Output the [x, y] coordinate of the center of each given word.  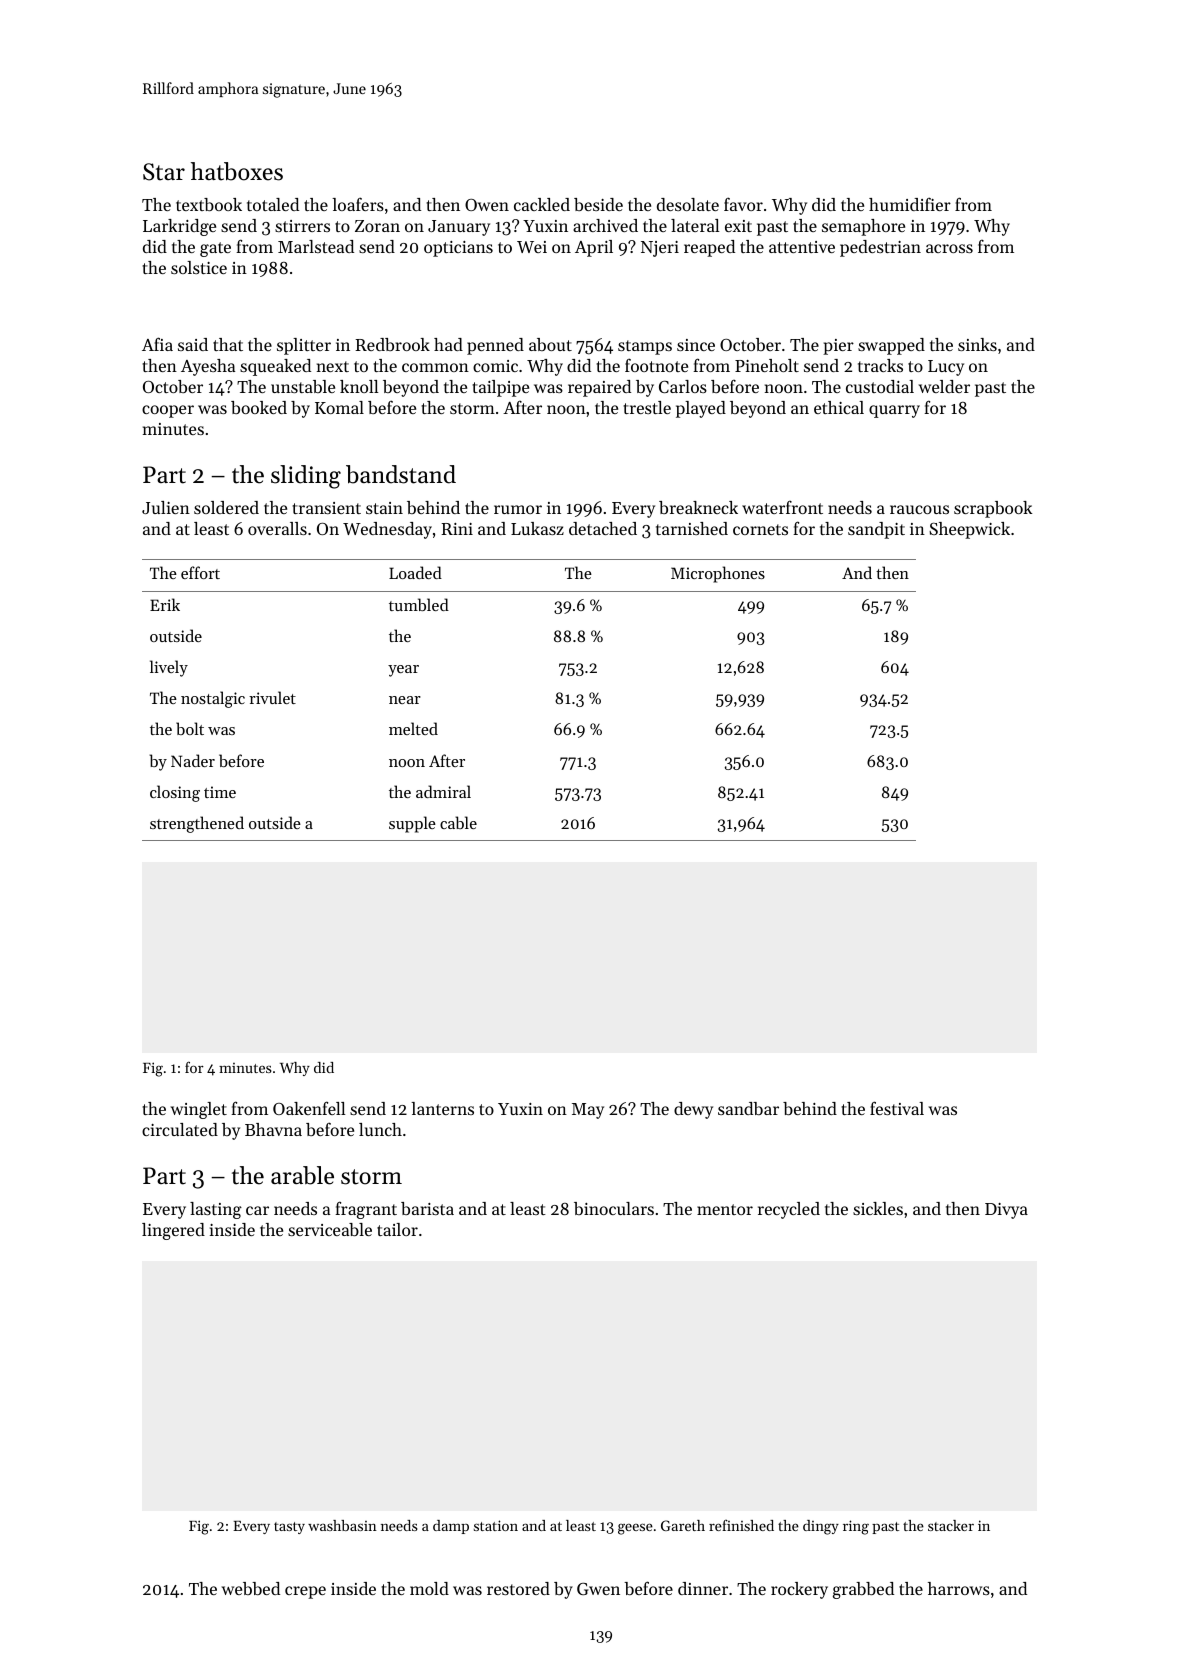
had [448, 344]
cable [458, 822]
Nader [193, 760]
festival [897, 1108]
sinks [977, 344]
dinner [703, 1588]
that [228, 344]
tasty [289, 1528]
